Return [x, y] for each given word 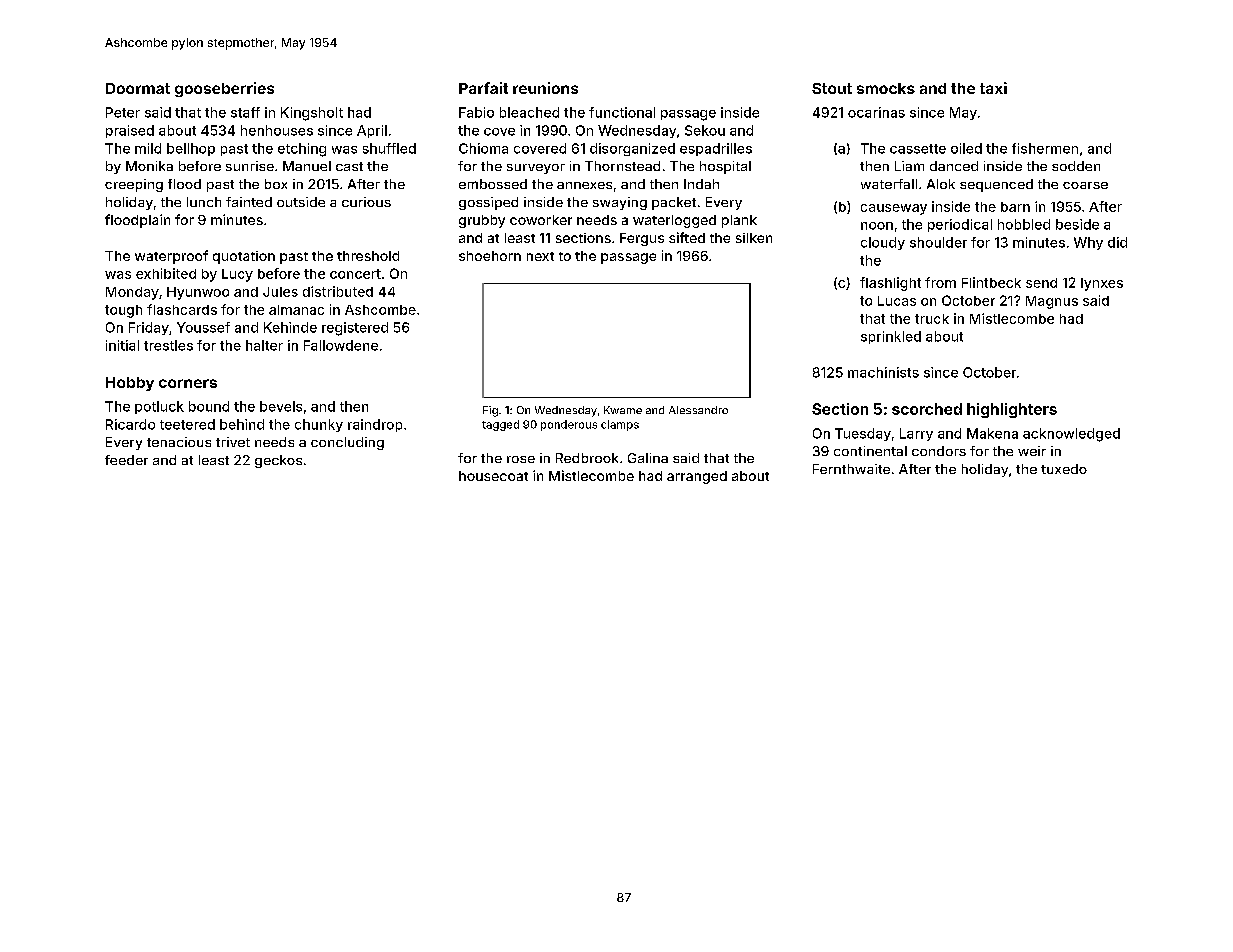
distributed [338, 291]
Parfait [483, 88]
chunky [319, 425]
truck [932, 319]
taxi [993, 88]
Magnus [1052, 302]
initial [122, 345]
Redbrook [587, 458]
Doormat [138, 88]
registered [355, 329]
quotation [244, 257]
